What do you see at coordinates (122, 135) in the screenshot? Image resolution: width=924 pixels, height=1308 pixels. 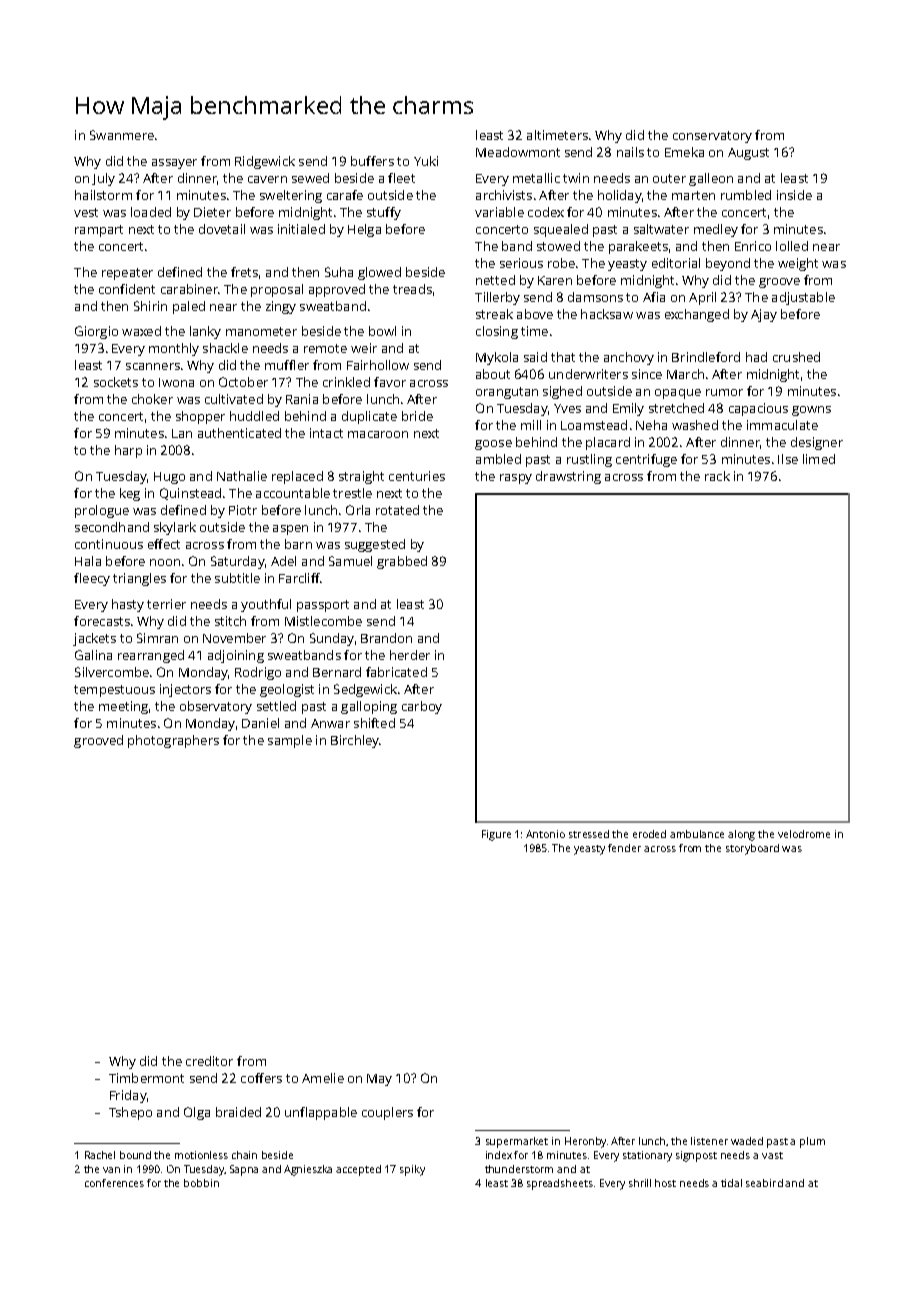 I see `Swanmere` at bounding box center [122, 135].
